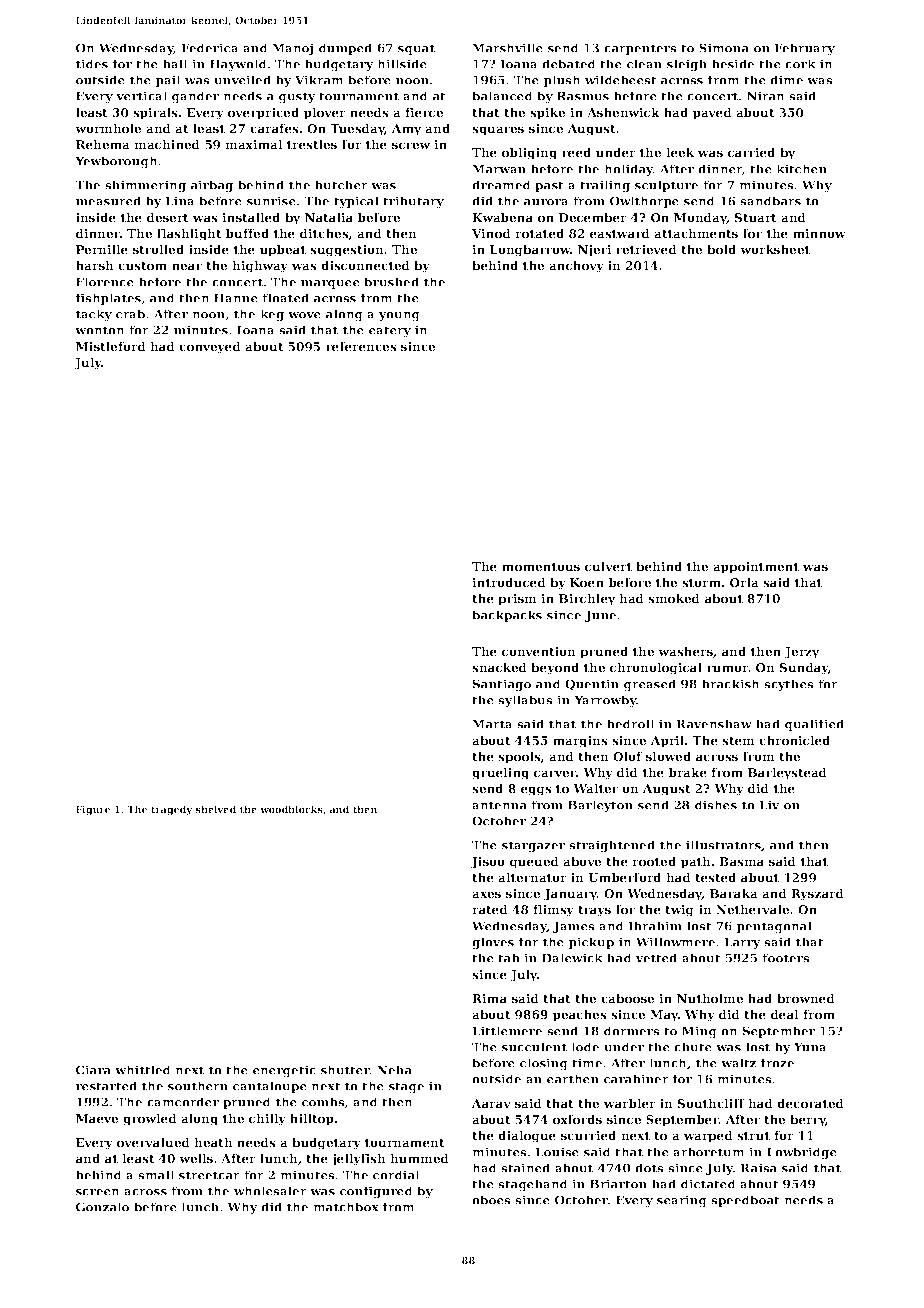  I want to click on wormhole, so click(108, 128).
